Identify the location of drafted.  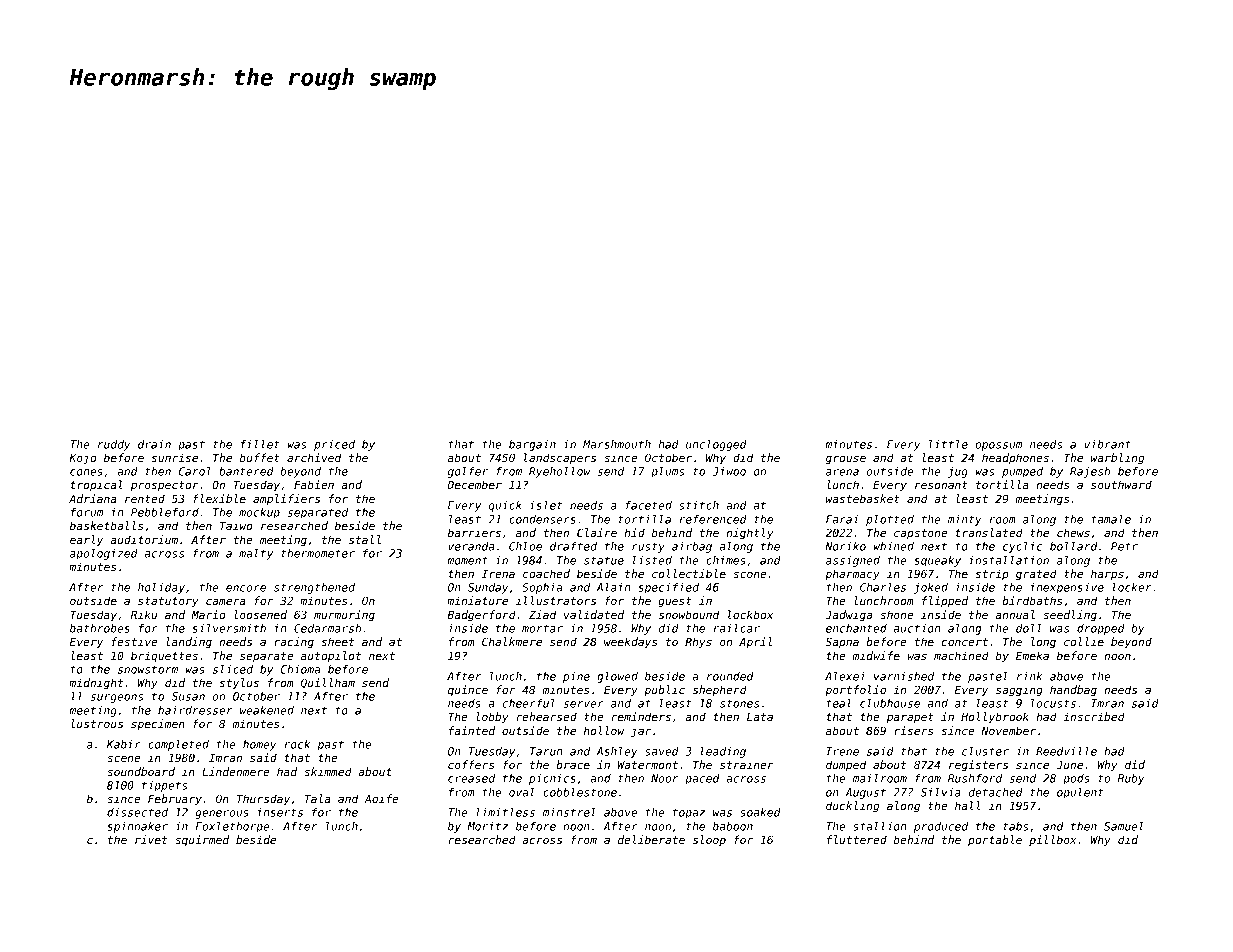
(573, 546).
